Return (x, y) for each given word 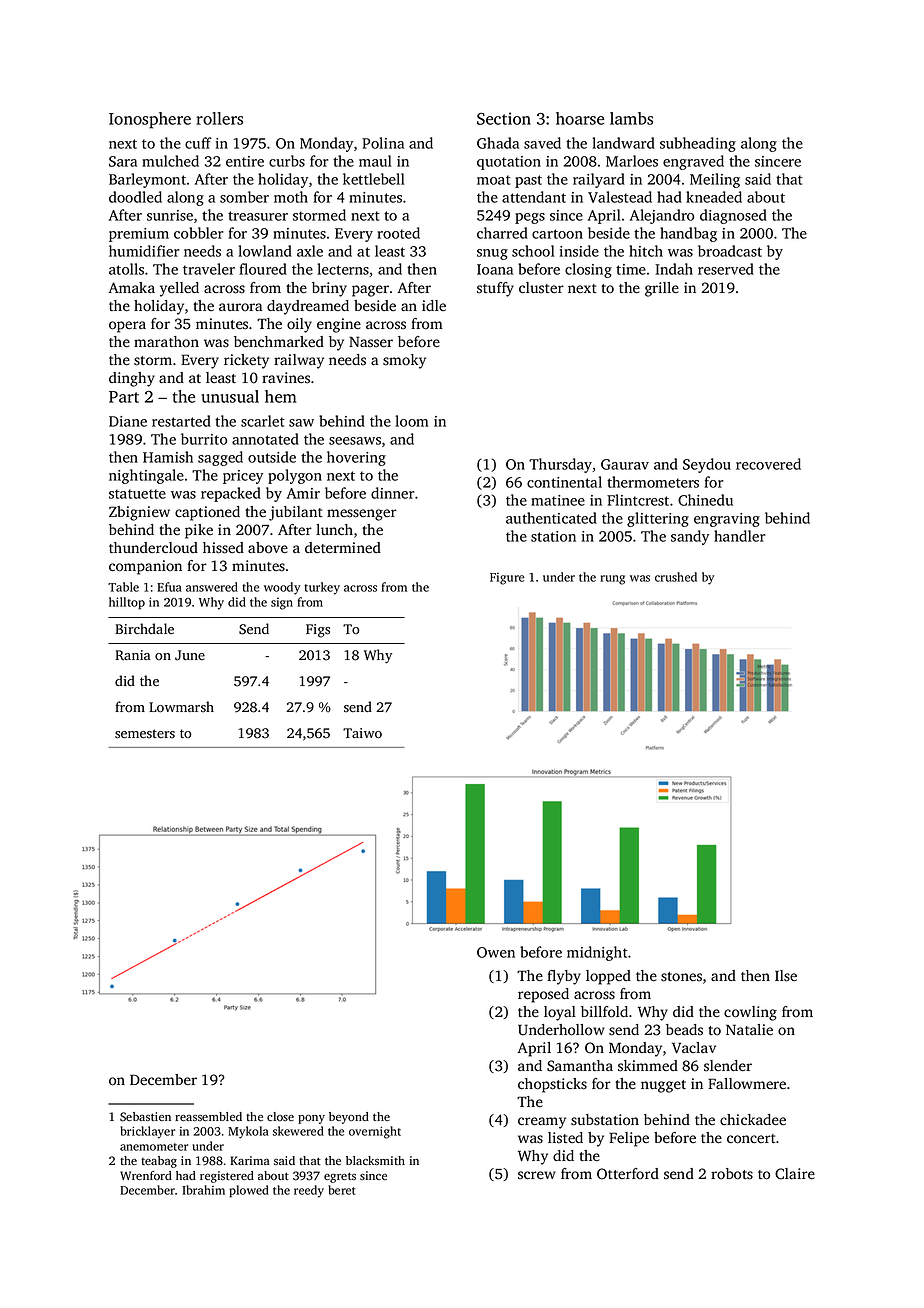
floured (263, 269)
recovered (768, 464)
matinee (558, 500)
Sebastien (145, 1117)
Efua (169, 587)
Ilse (786, 976)
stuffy (495, 289)
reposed (543, 995)
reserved (726, 269)
